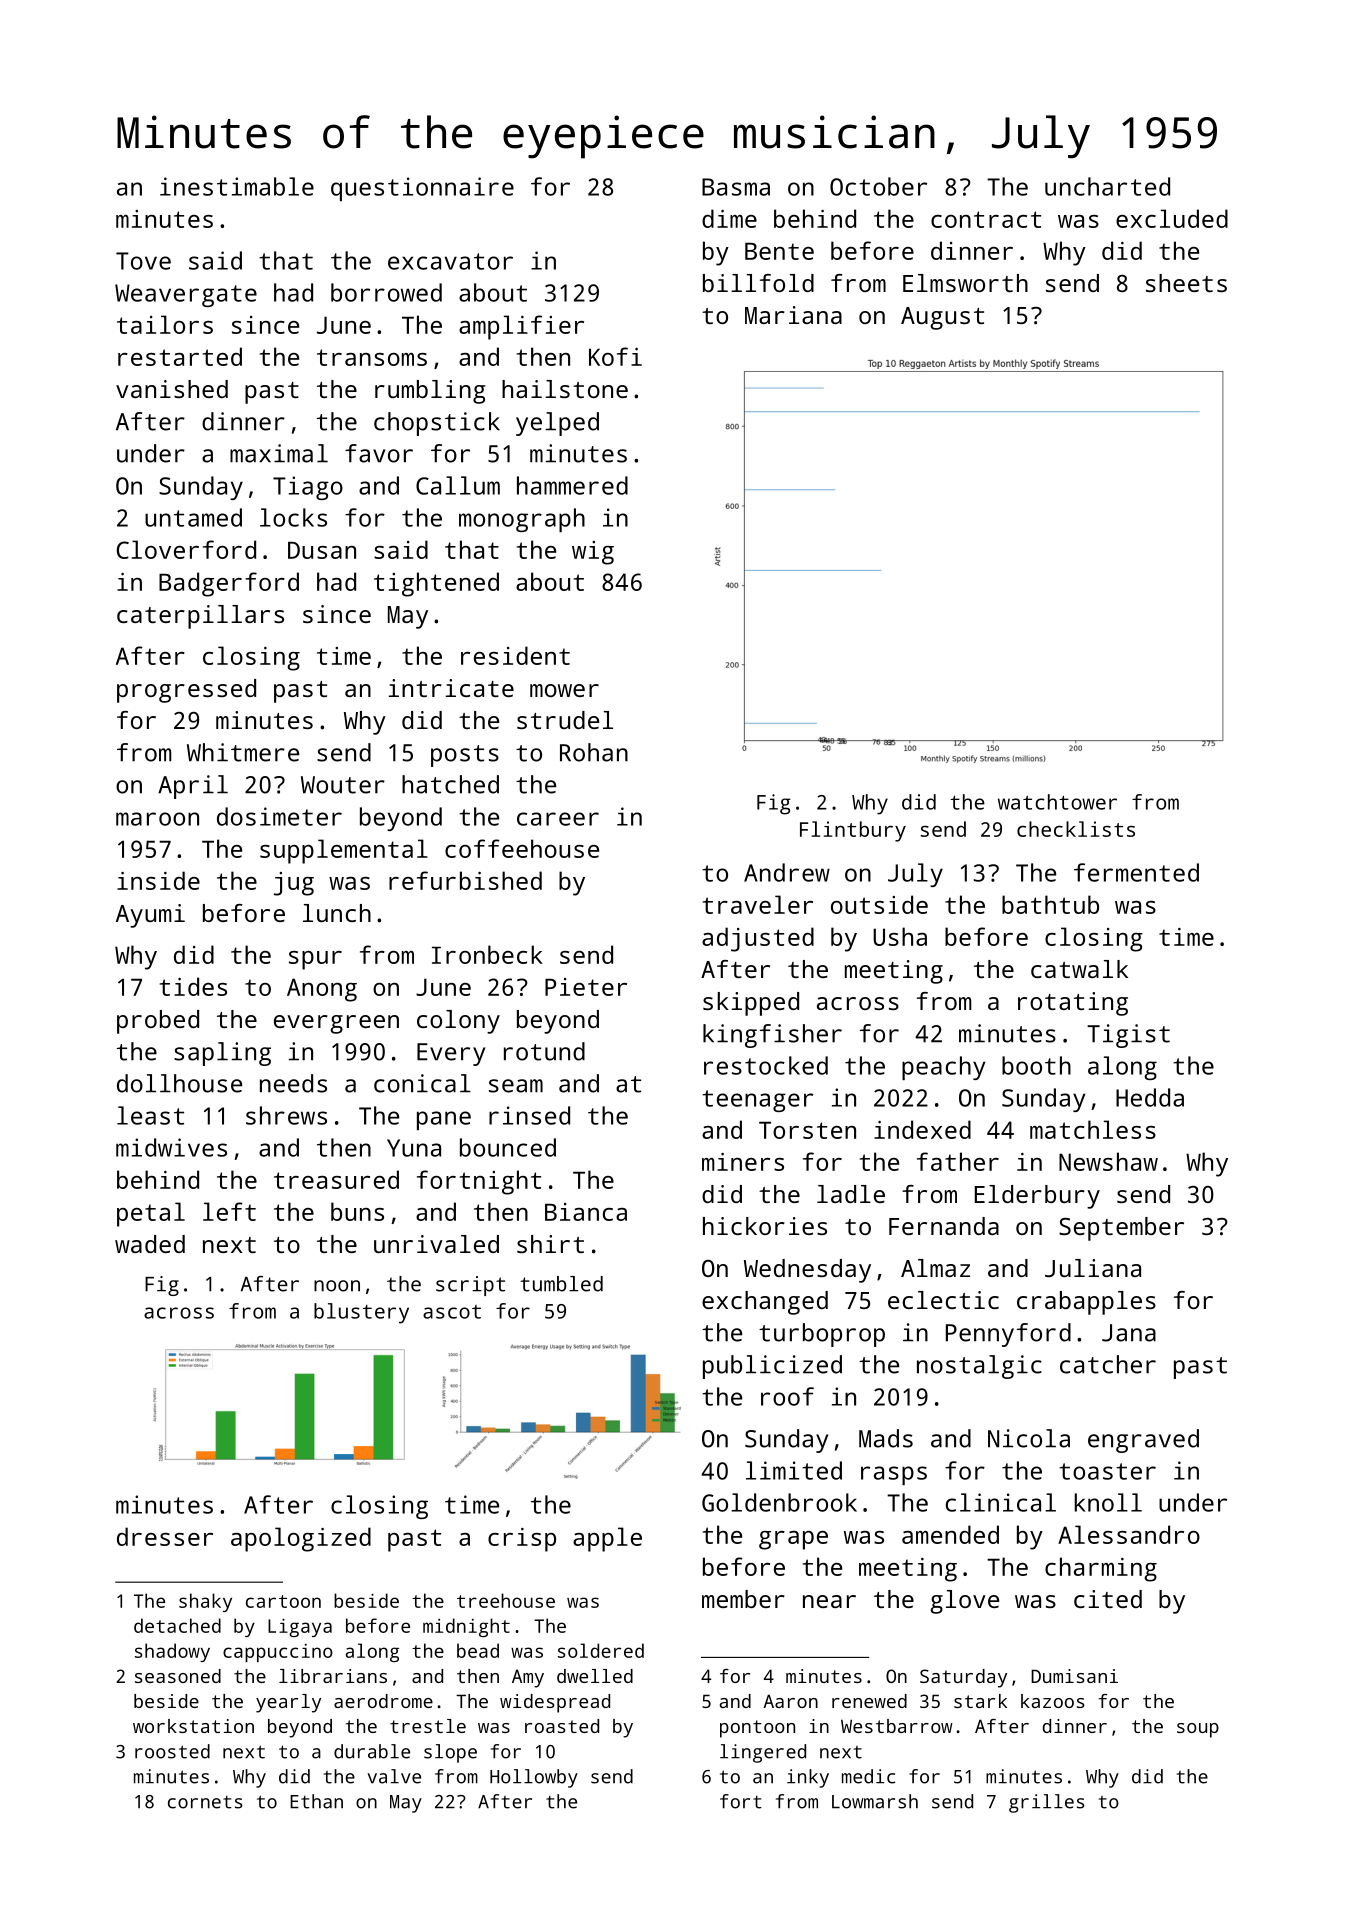 The width and height of the screenshot is (1349, 1909). What do you see at coordinates (386, 292) in the screenshot?
I see `borrowed` at bounding box center [386, 292].
